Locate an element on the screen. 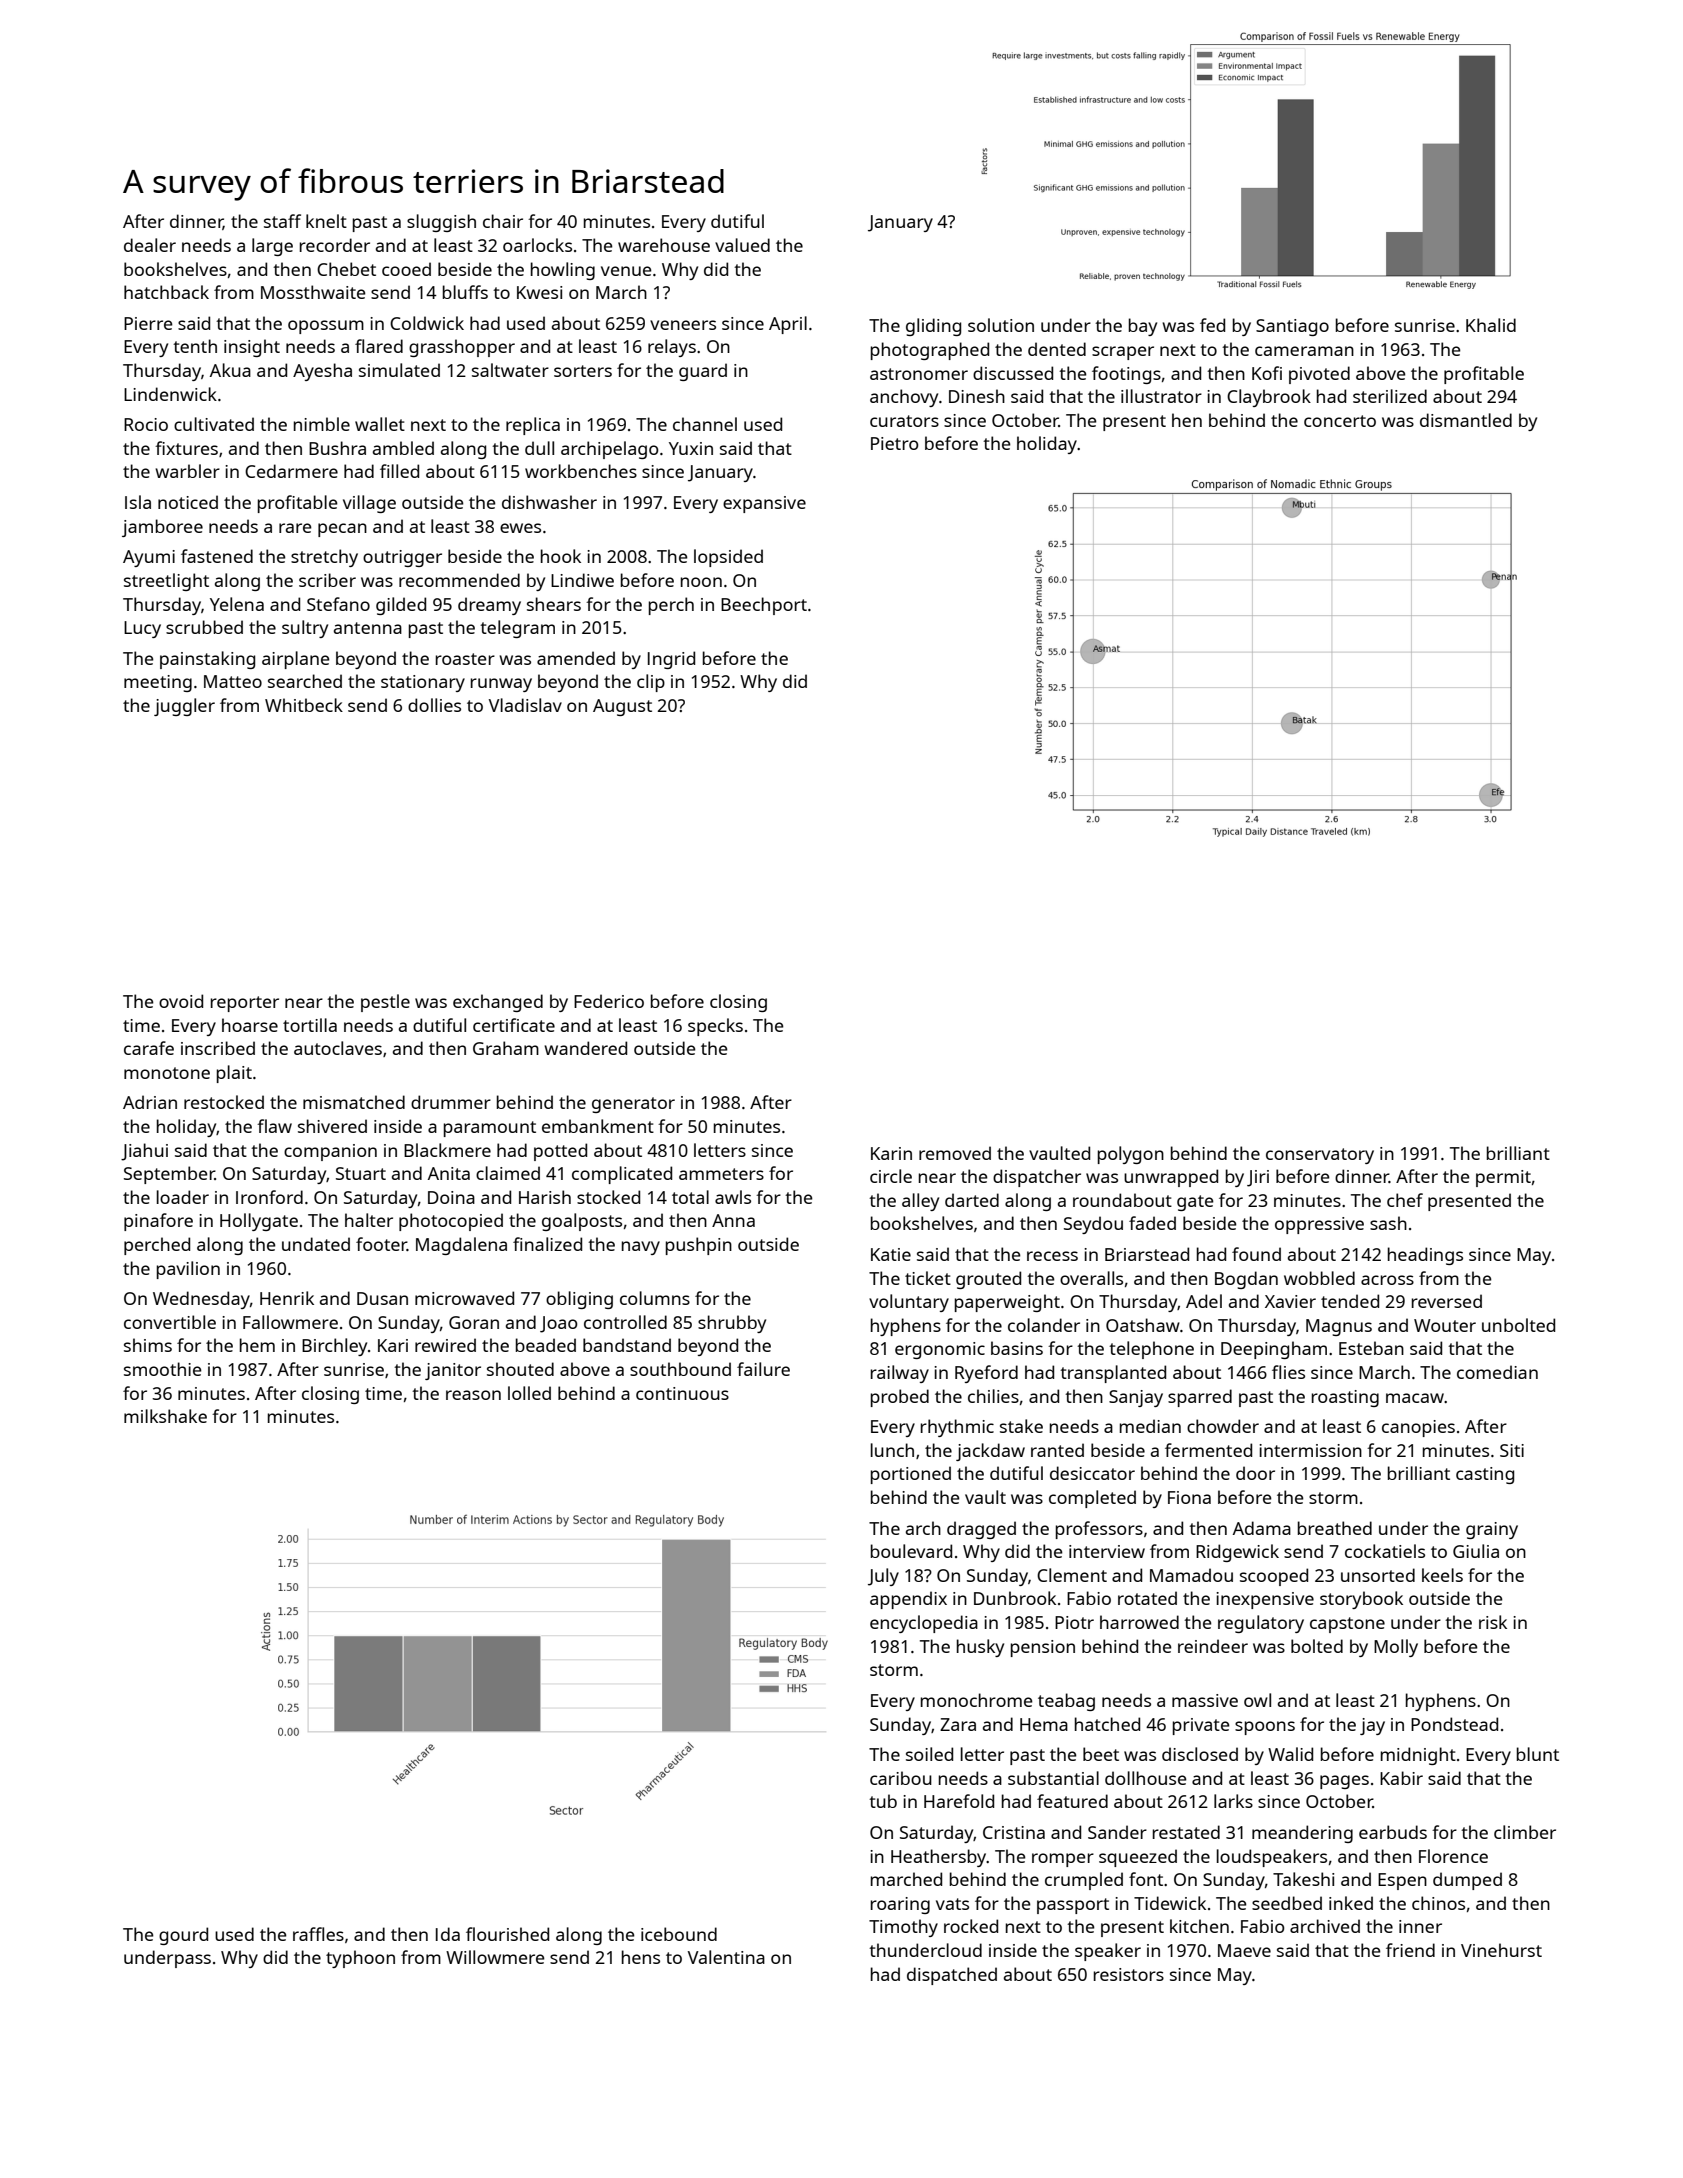 The width and height of the screenshot is (1683, 2178). ovoid is located at coordinates (181, 1001).
